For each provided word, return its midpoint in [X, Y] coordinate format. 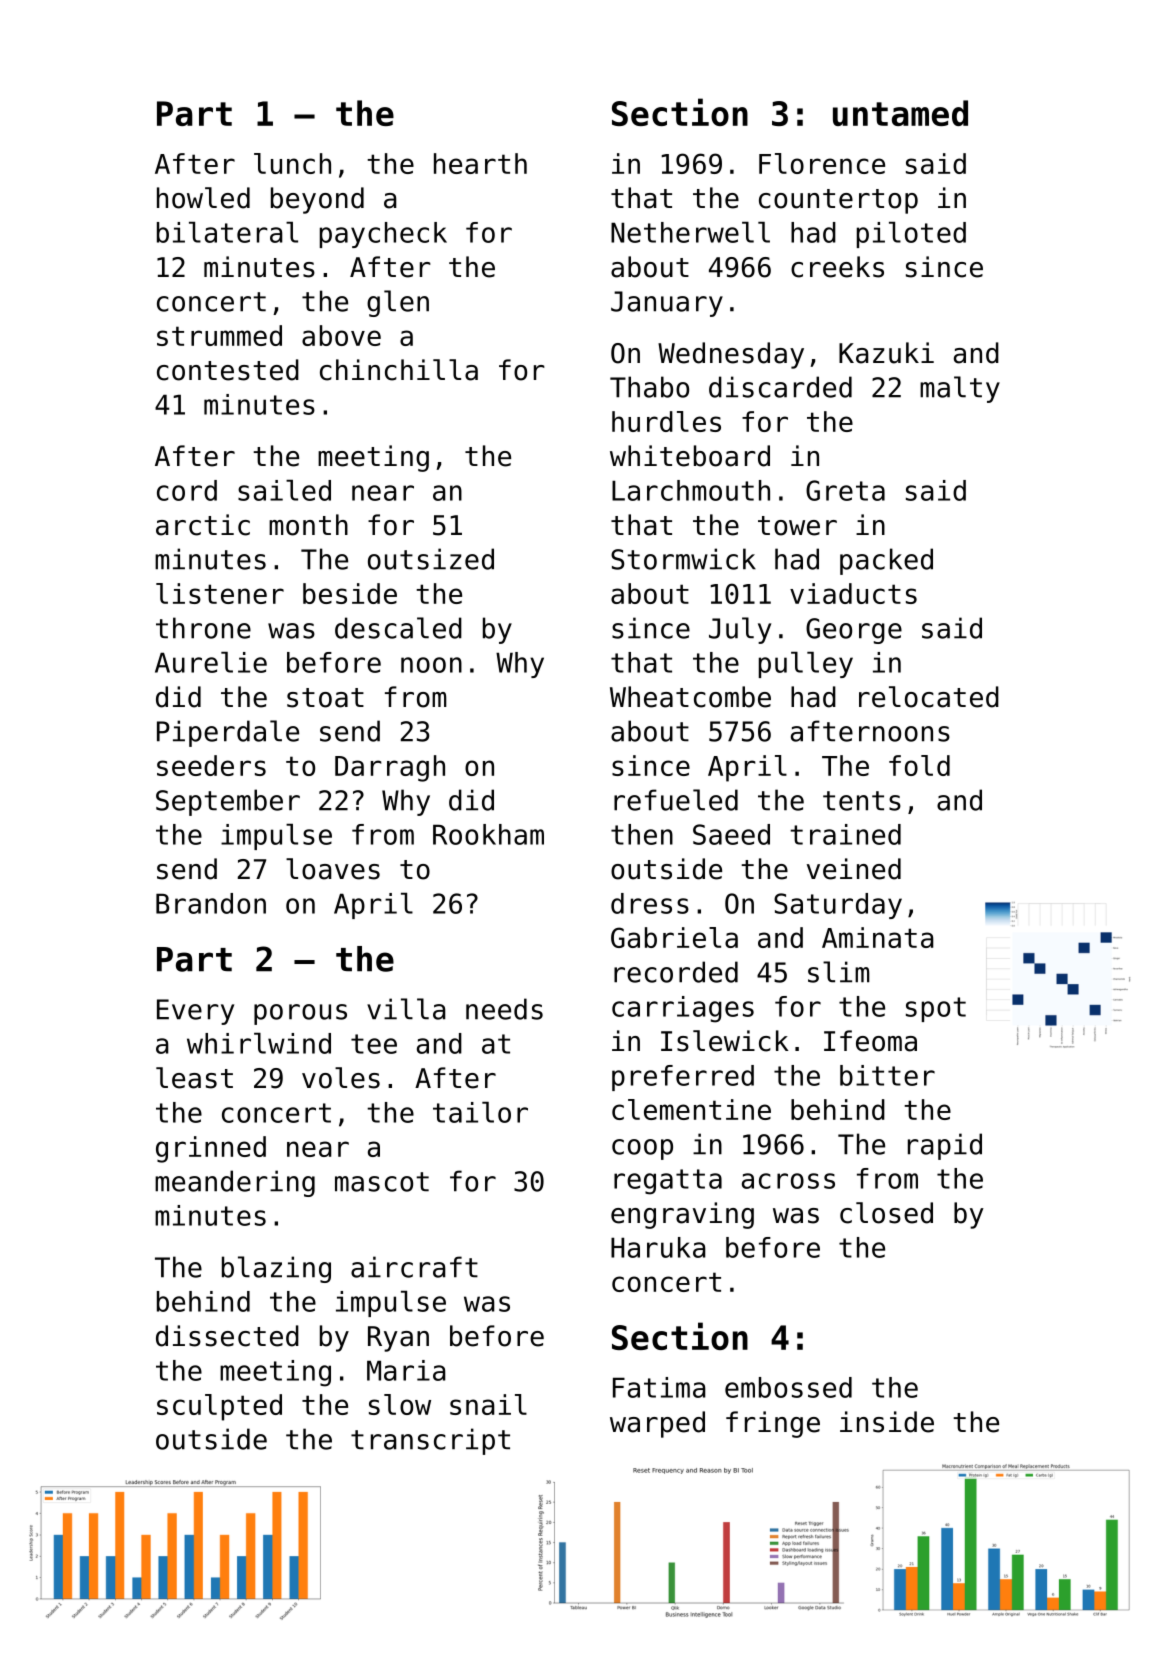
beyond [317, 200]
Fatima [659, 1387]
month [308, 525]
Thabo [649, 387]
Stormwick [683, 559]
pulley [806, 665]
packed [886, 561]
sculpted [219, 1407]
